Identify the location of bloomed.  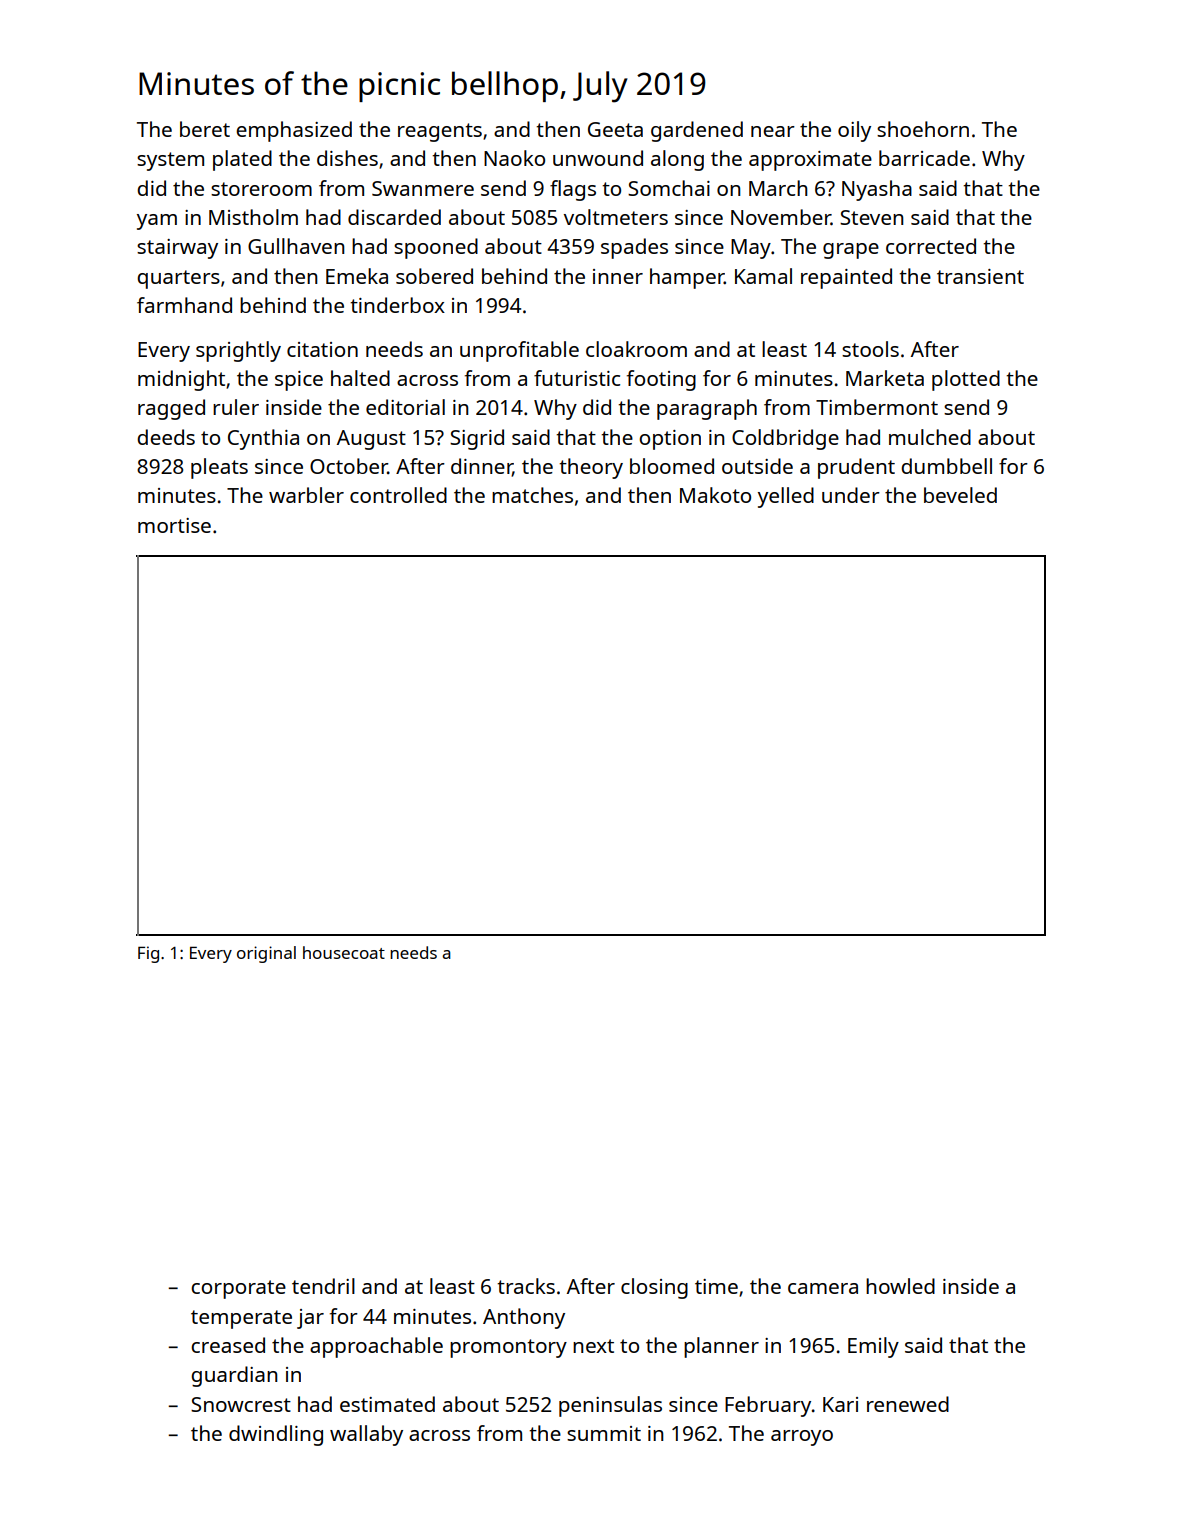
(672, 466).
